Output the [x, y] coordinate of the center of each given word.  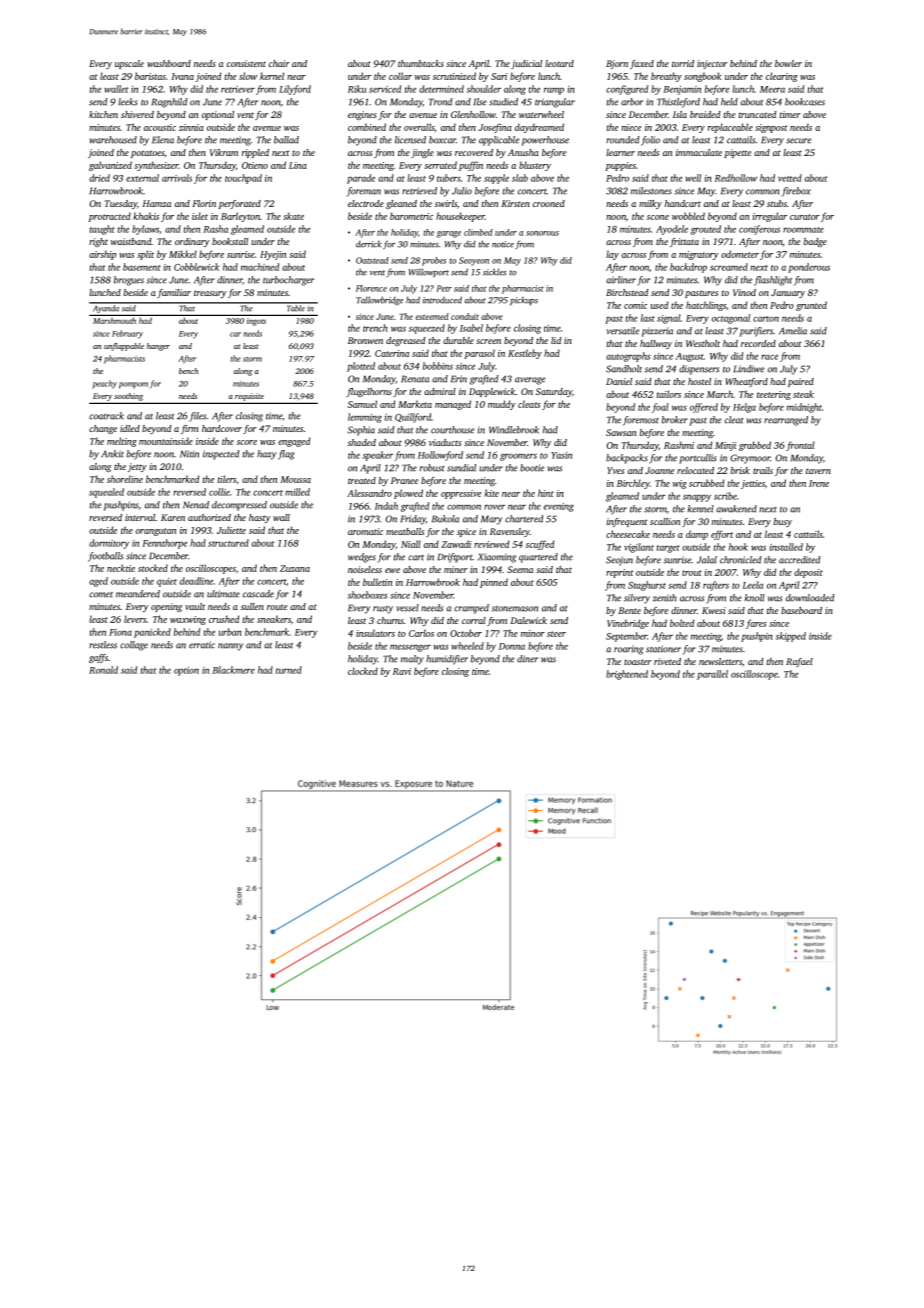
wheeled [468, 646]
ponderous [809, 268]
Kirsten [515, 203]
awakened [736, 509]
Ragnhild [170, 103]
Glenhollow [473, 114]
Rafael [799, 662]
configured [627, 90]
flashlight [773, 281]
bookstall [230, 241]
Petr [444, 288]
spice [466, 532]
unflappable [124, 347]
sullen [252, 606]
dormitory [109, 544]
